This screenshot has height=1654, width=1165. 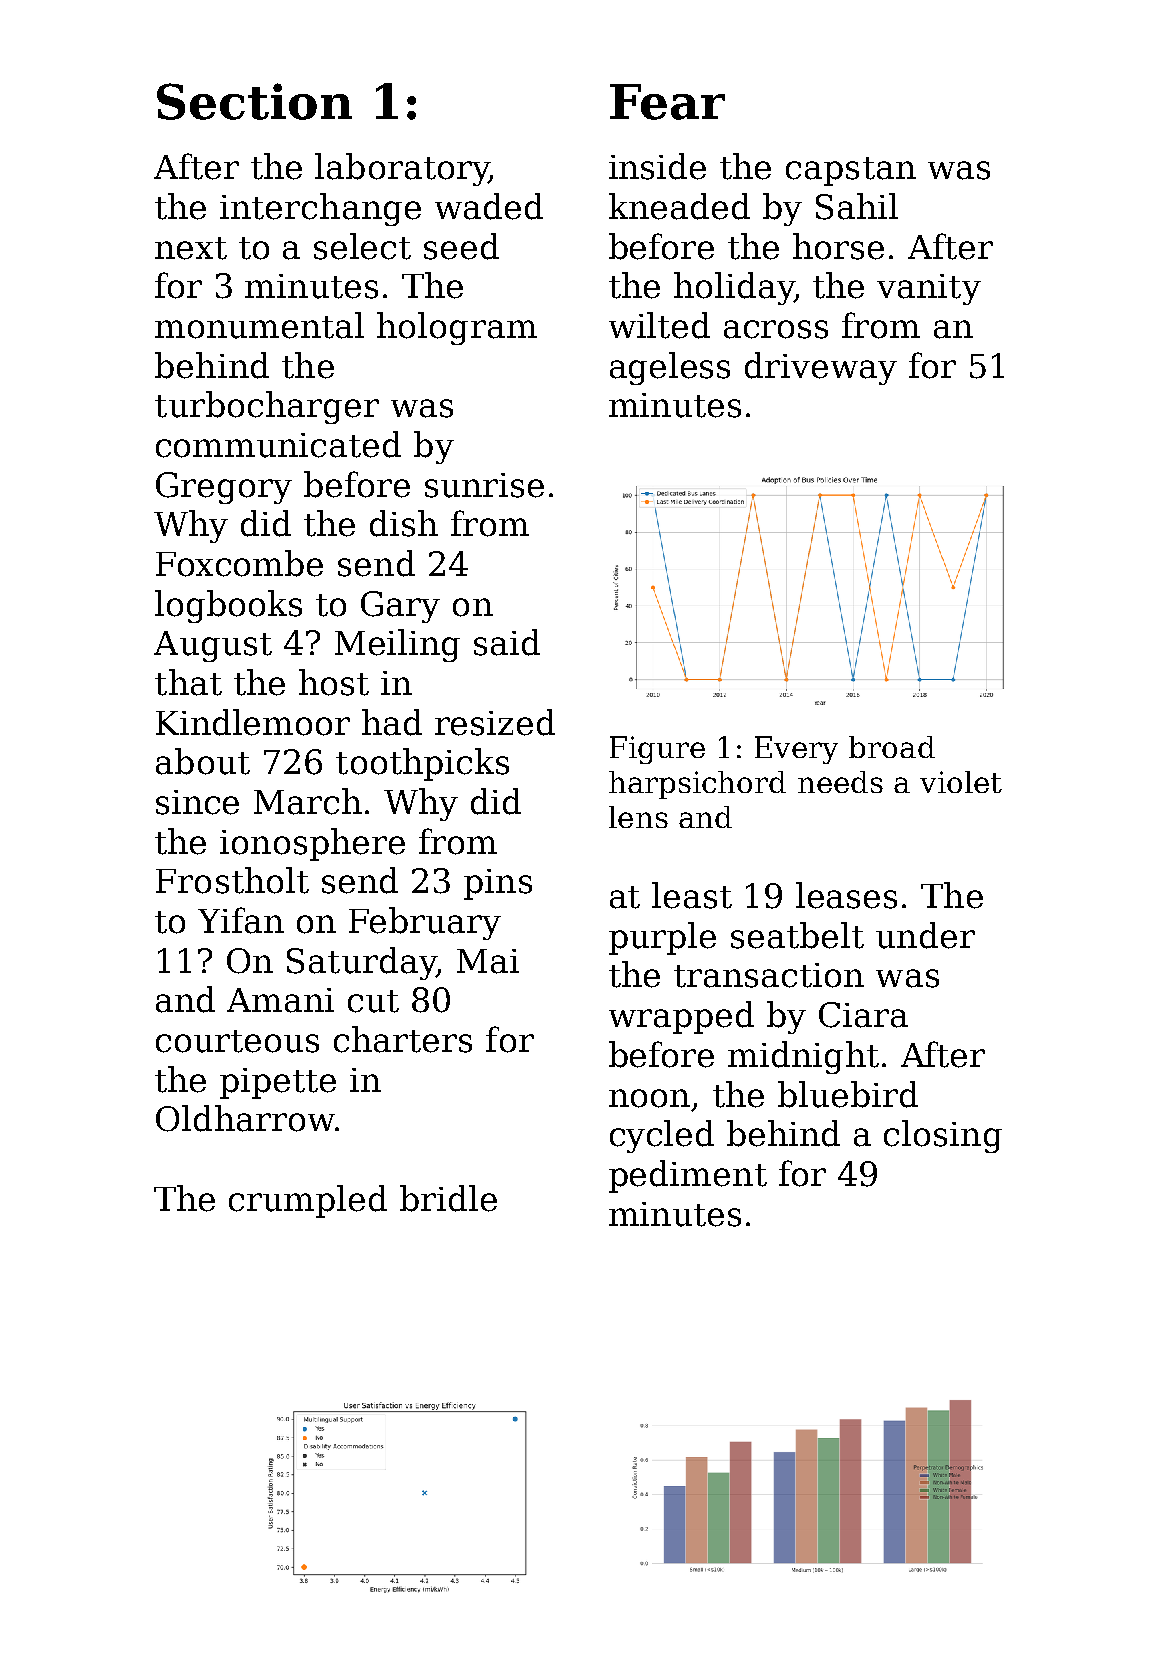 I want to click on capstan, so click(x=851, y=171).
